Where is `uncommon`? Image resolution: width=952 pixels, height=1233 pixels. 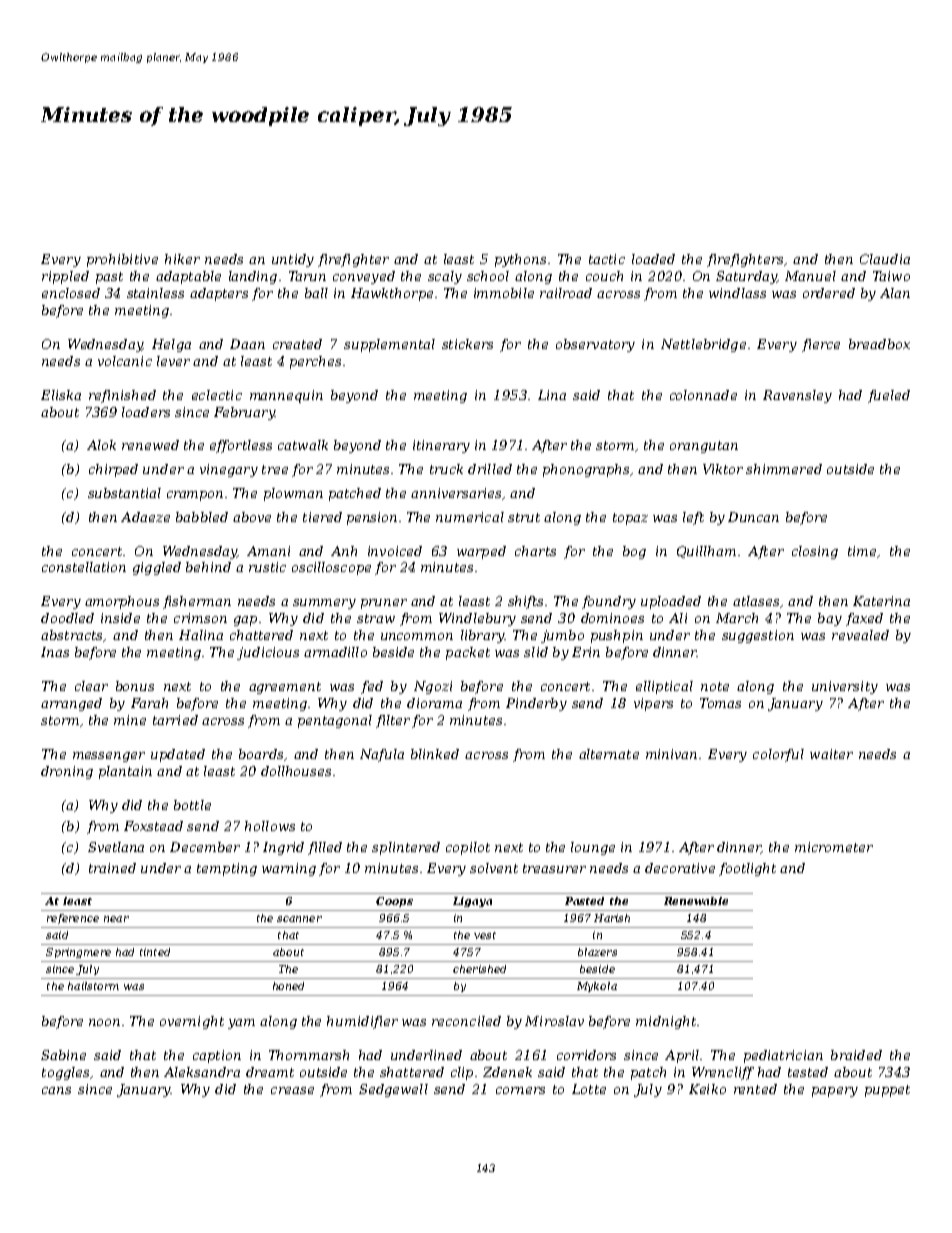
uncommon is located at coordinates (417, 636).
